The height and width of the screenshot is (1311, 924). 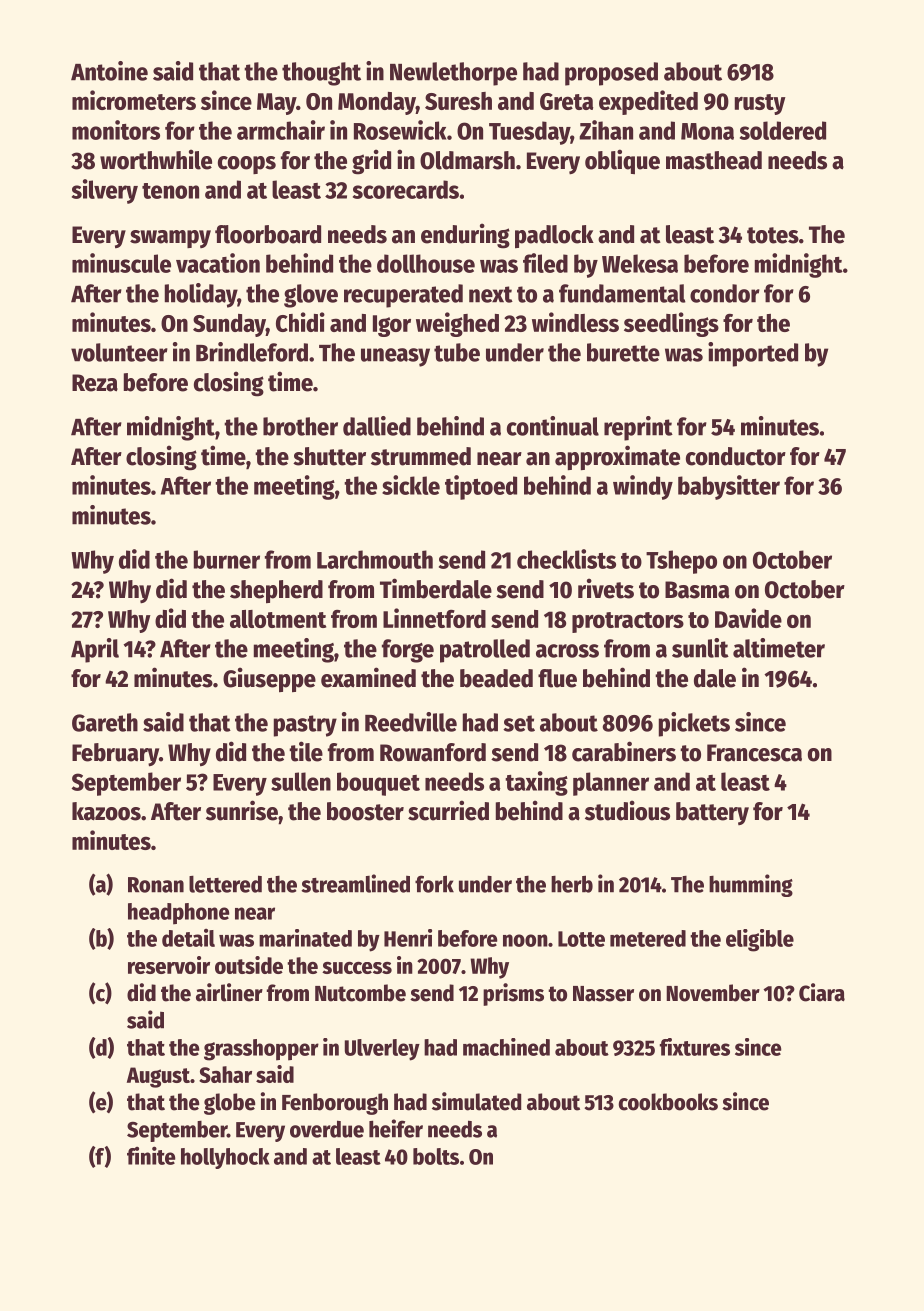 What do you see at coordinates (116, 130) in the screenshot?
I see `monitors` at bounding box center [116, 130].
